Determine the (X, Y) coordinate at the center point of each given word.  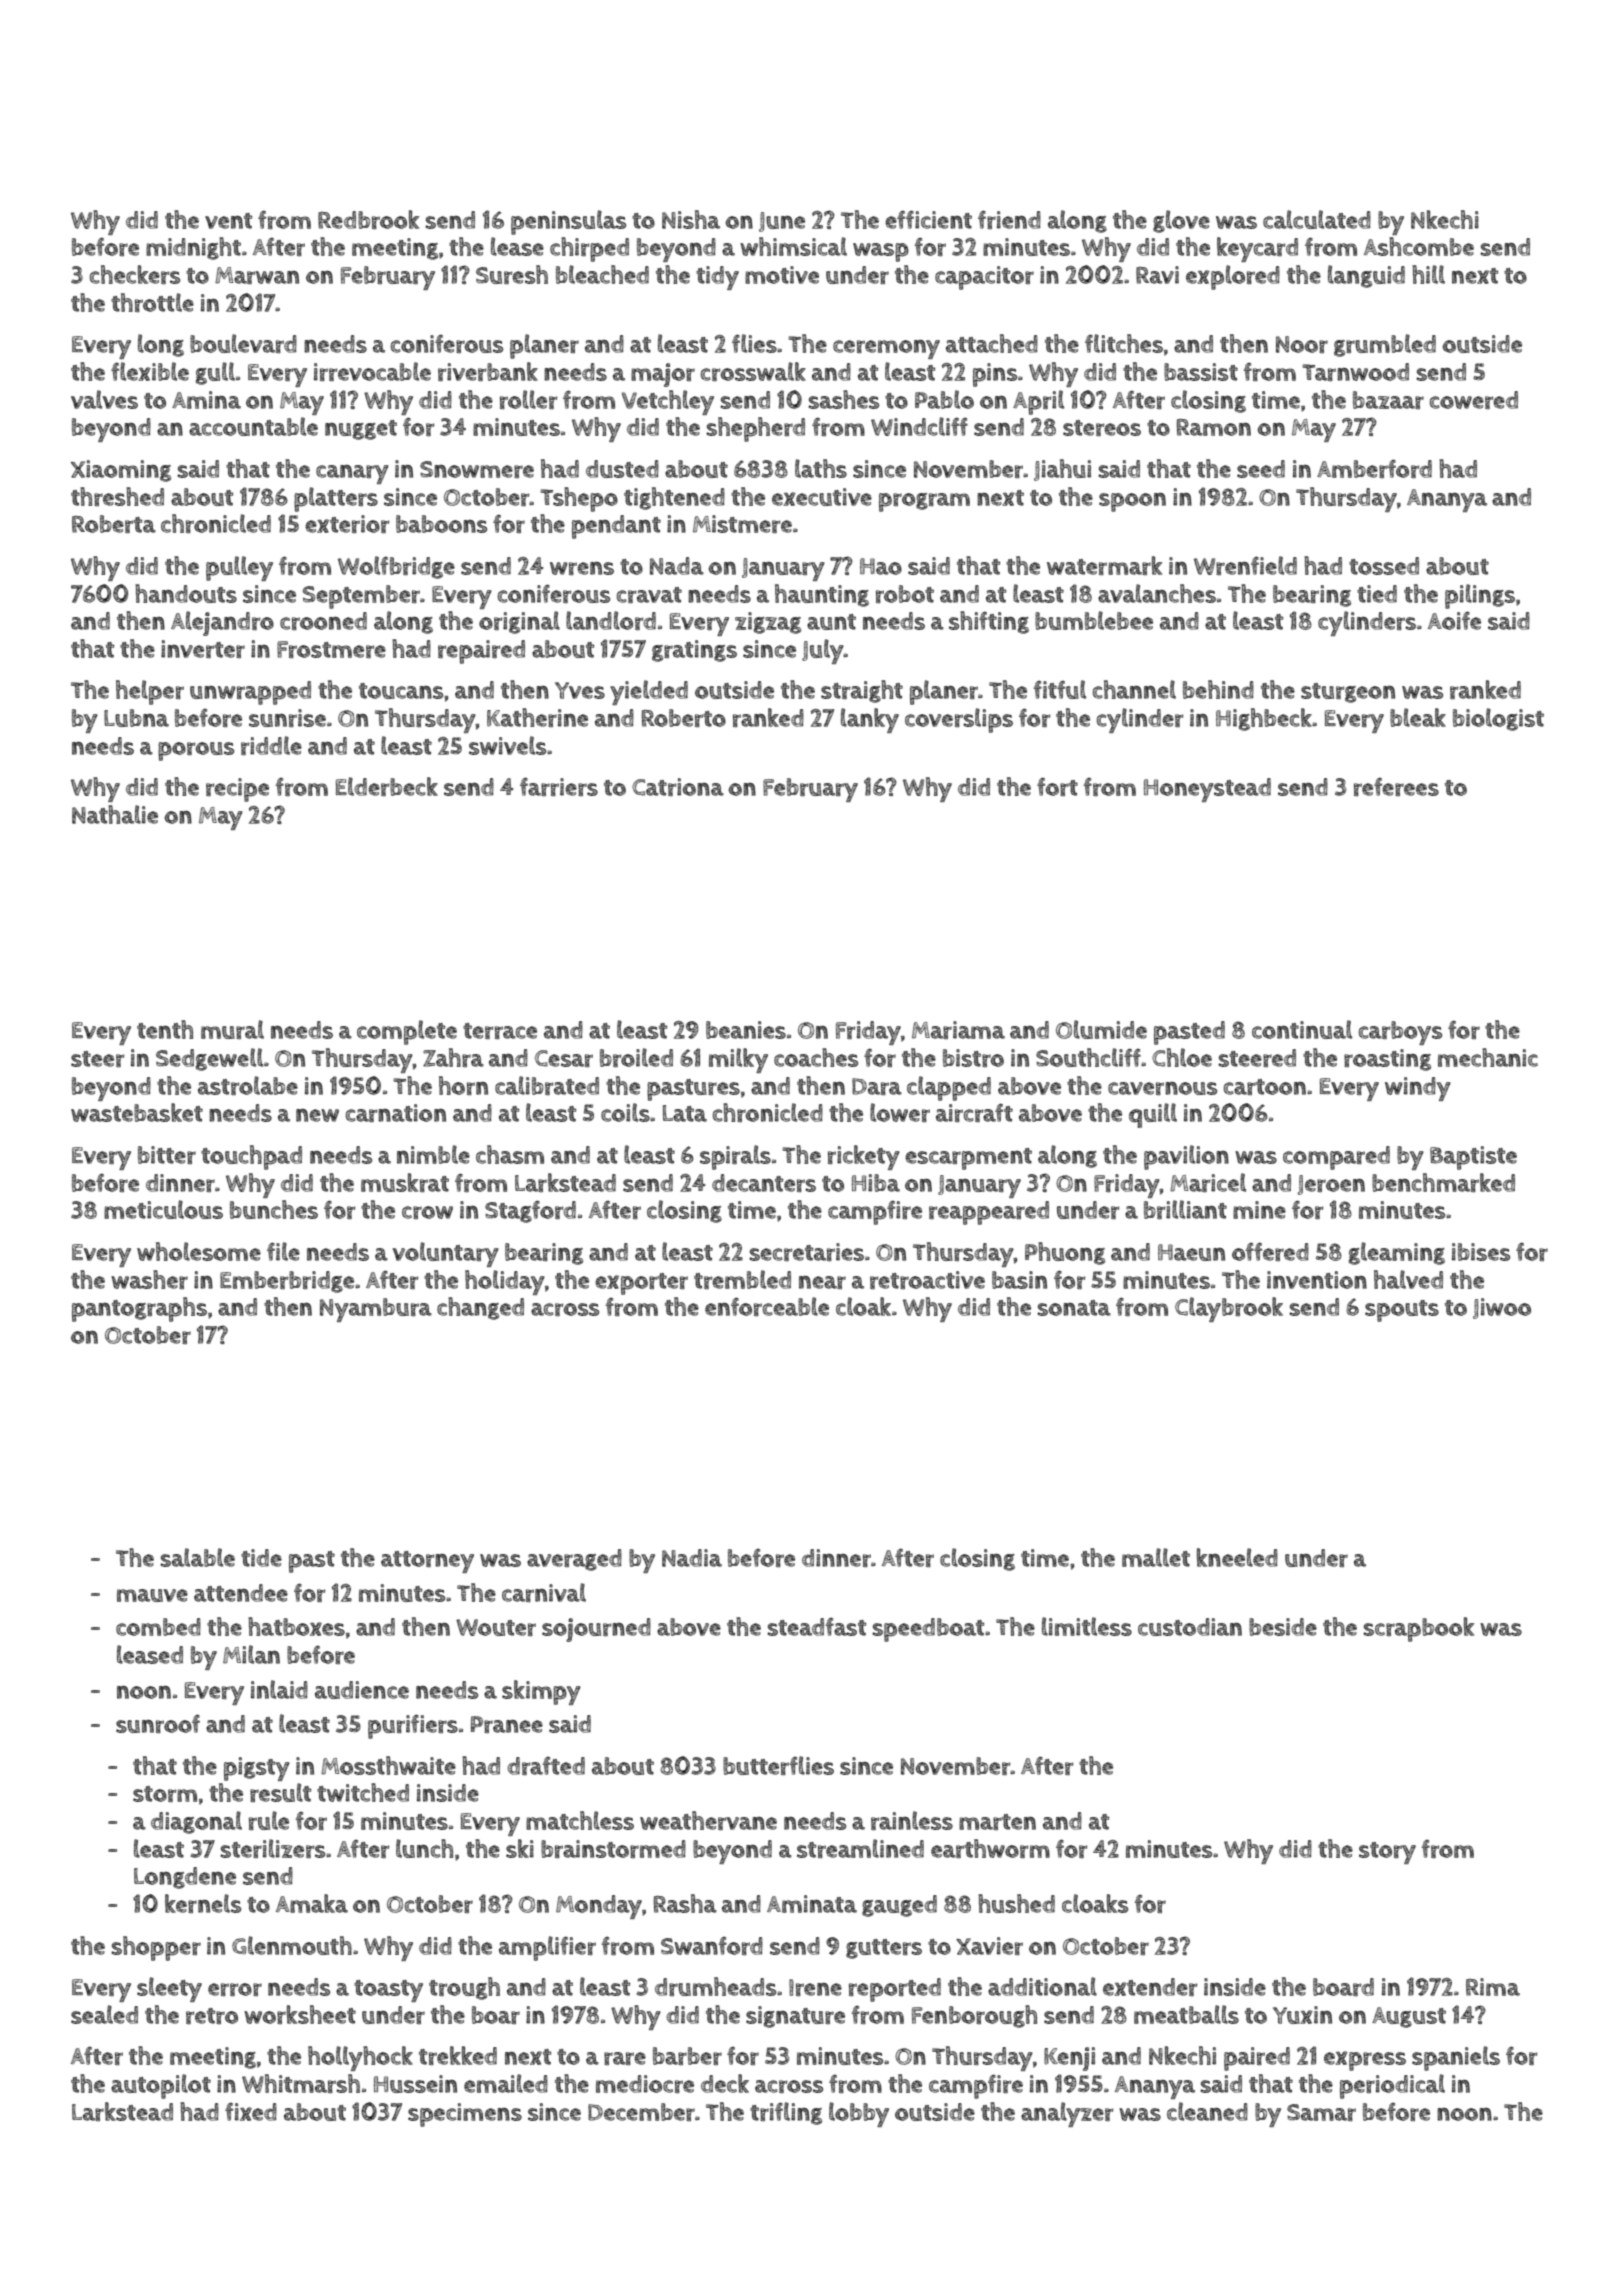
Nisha (691, 219)
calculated (1317, 219)
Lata (685, 1113)
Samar (1321, 2112)
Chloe (1182, 1057)
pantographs (139, 1309)
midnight (193, 248)
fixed (251, 2111)
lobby (859, 2114)
